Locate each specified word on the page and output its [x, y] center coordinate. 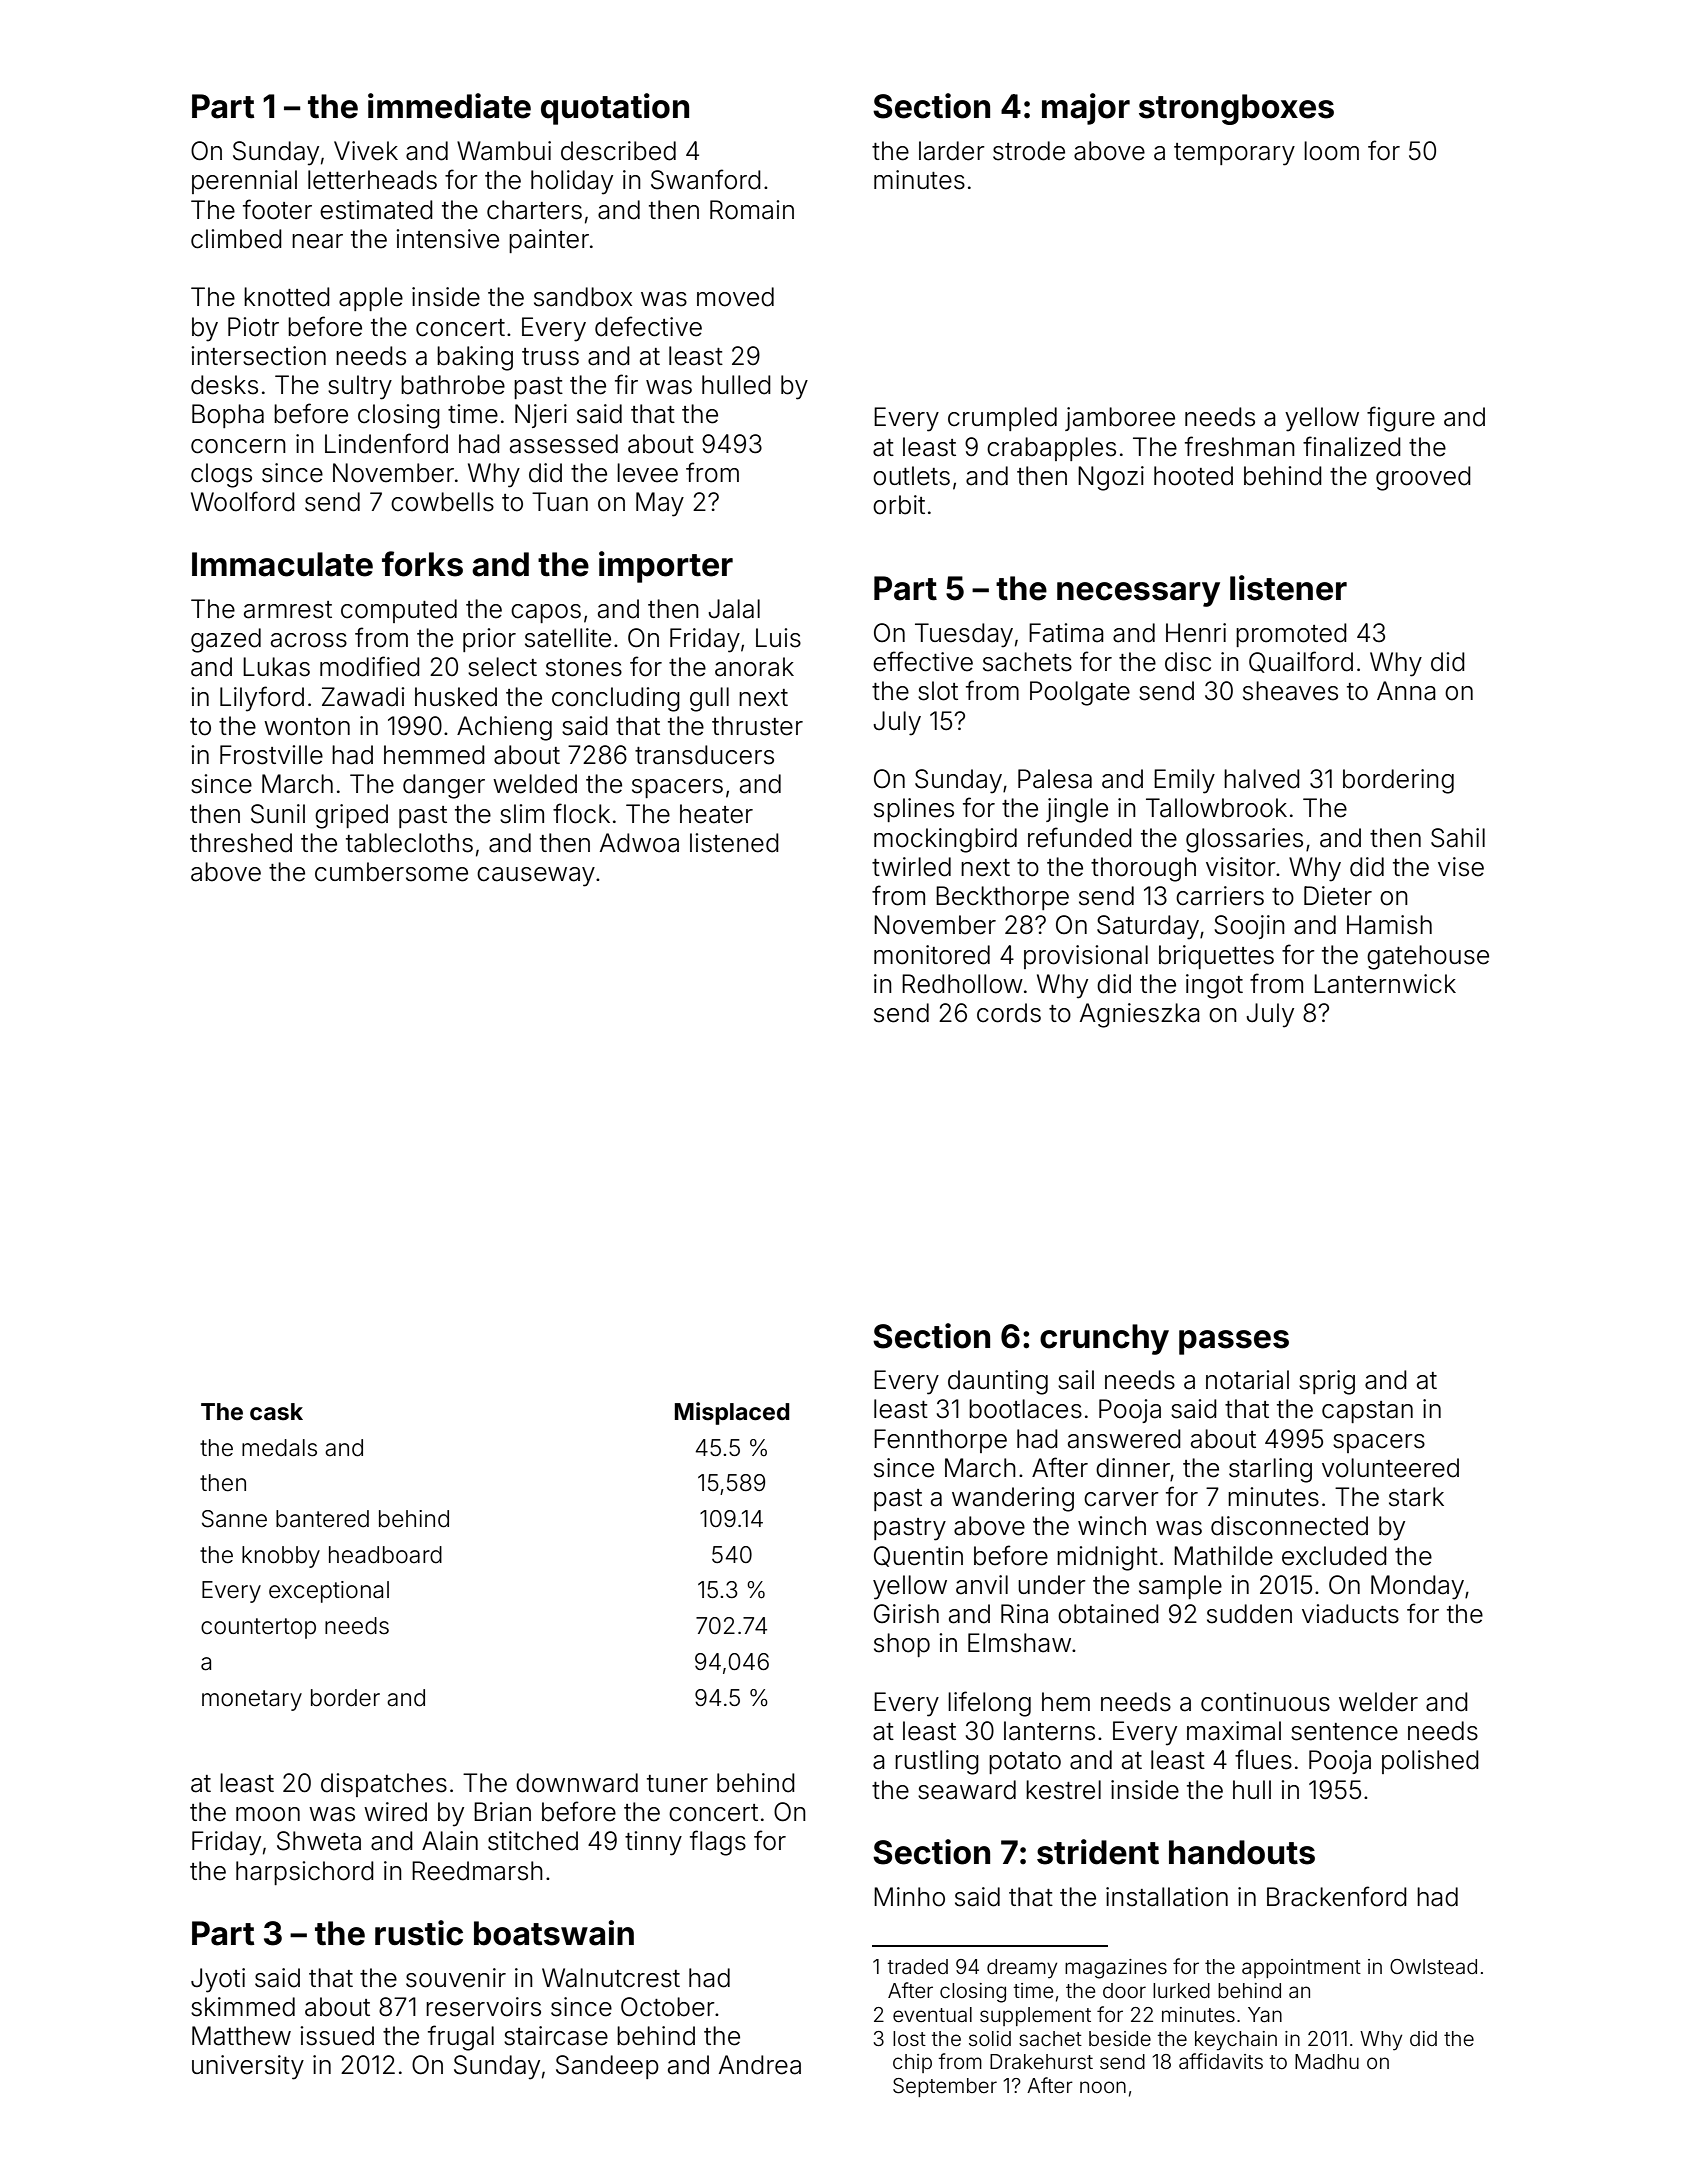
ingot [1214, 986]
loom [1331, 151]
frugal [461, 2038]
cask [276, 1412]
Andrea [760, 2065]
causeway [536, 877]
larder [952, 151]
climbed [236, 239]
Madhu [1327, 2061]
